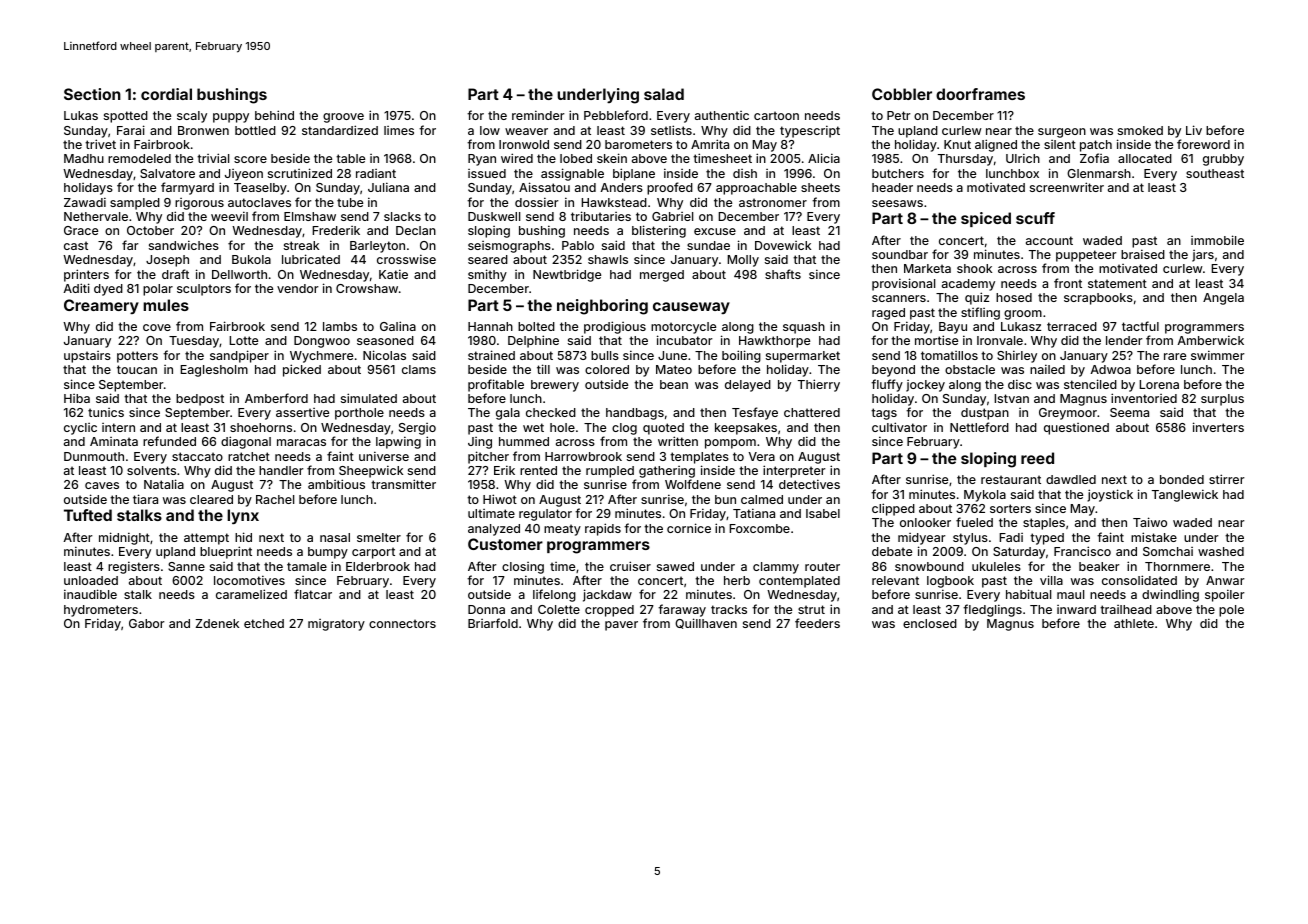 Image resolution: width=1308 pixels, height=924 pixels. Describe the element at coordinates (689, 528) in the screenshot. I see `cornice` at that location.
